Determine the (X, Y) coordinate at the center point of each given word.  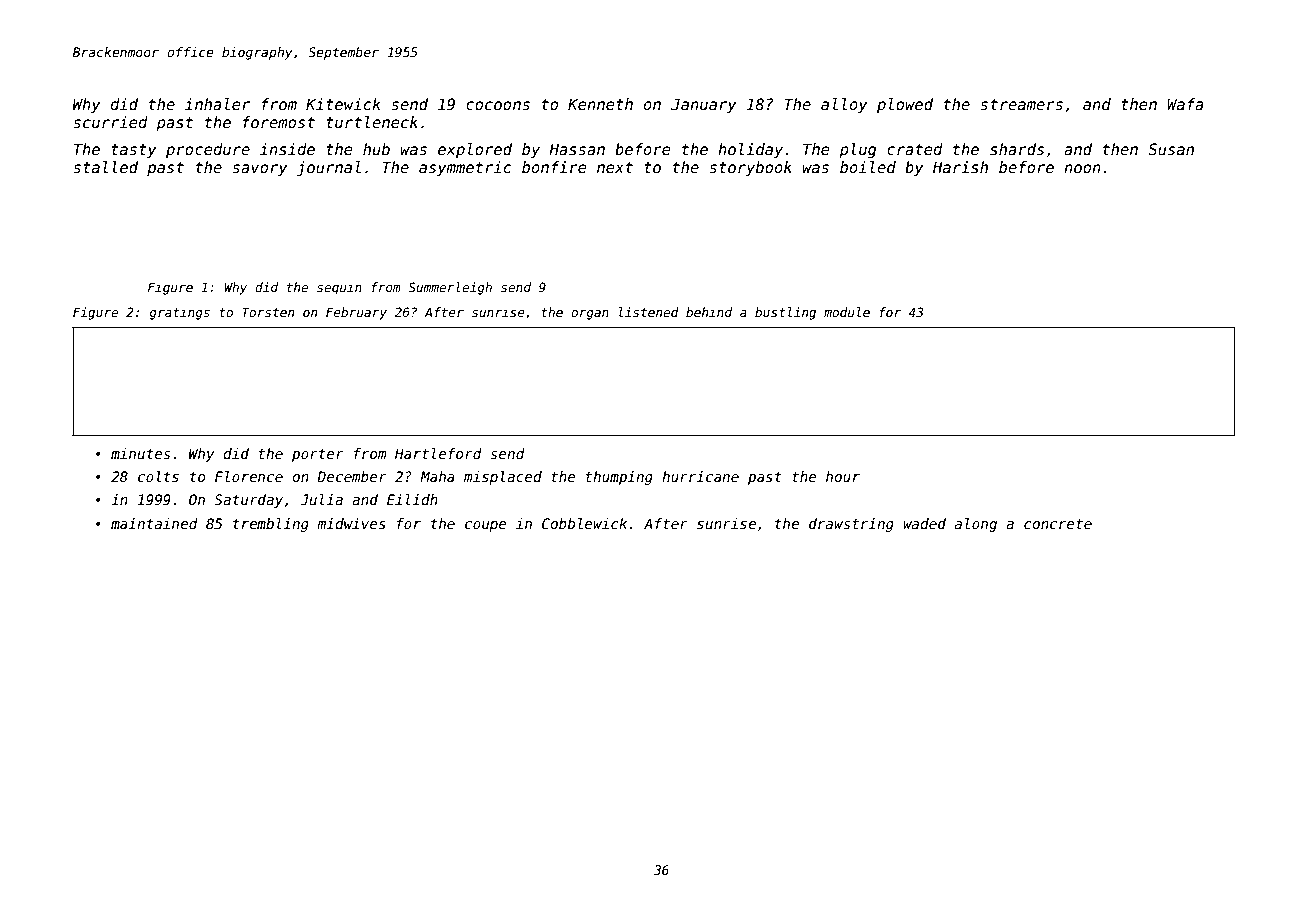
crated (915, 149)
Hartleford (438, 453)
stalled (105, 167)
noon (1082, 168)
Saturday (248, 501)
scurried (110, 122)
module (847, 312)
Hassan (577, 149)
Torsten (268, 312)
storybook (750, 168)
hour (843, 476)
